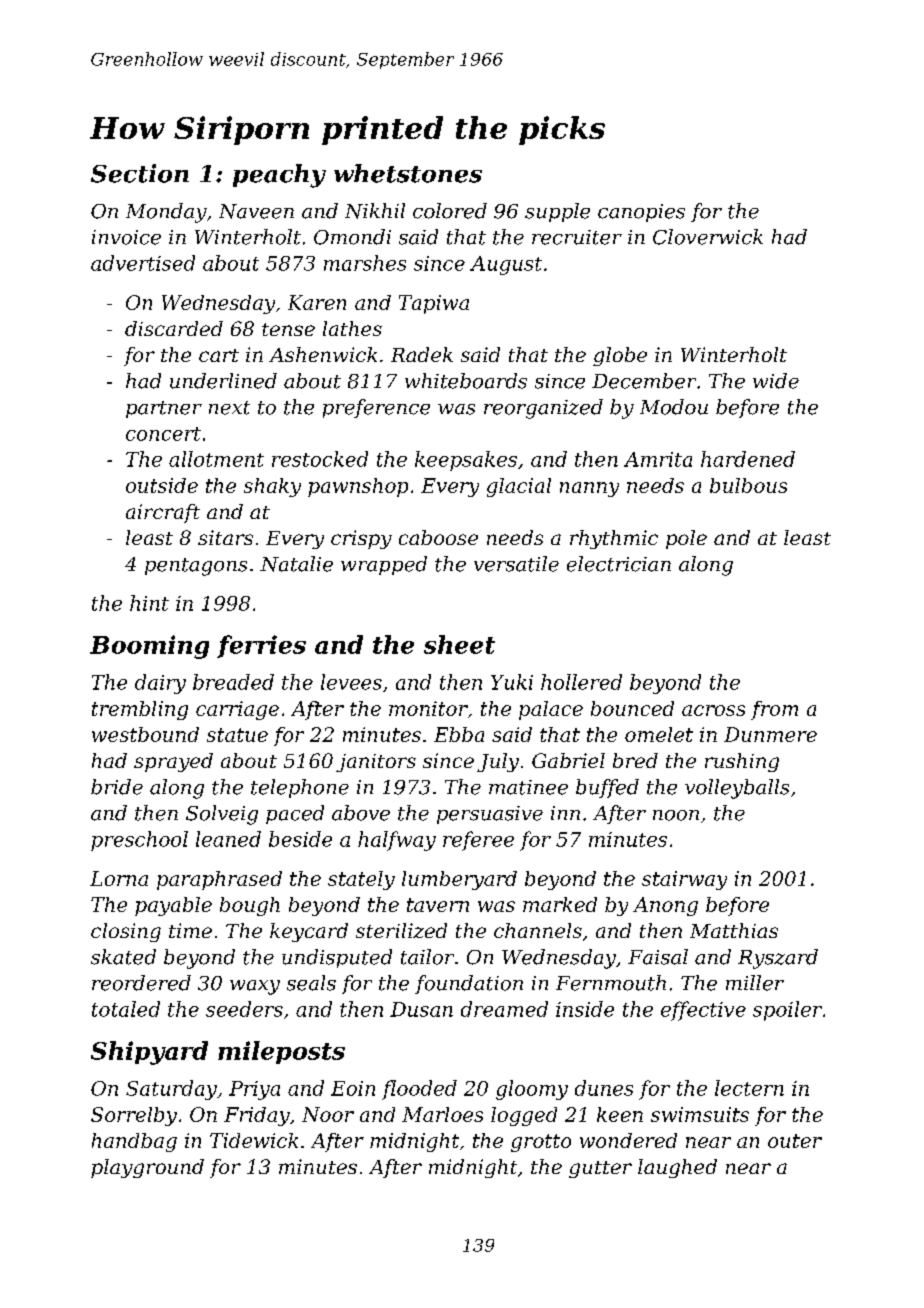 The width and height of the screenshot is (924, 1308). I want to click on Saturday, so click(171, 1090).
